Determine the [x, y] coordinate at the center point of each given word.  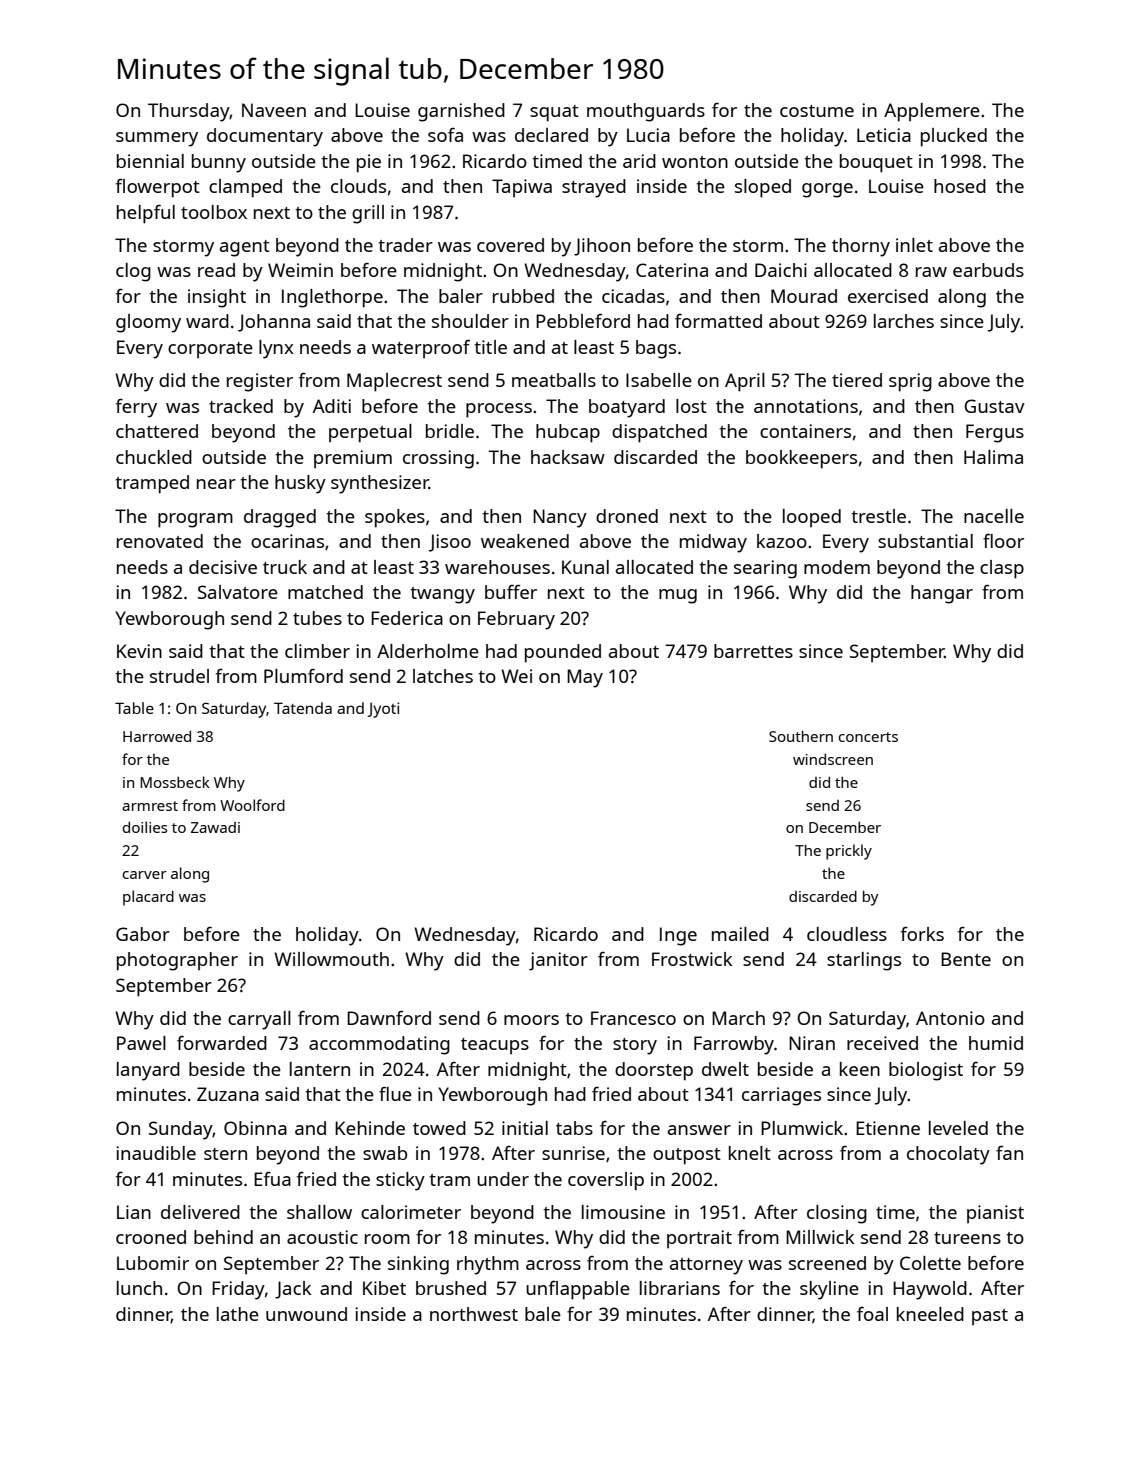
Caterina [672, 270]
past [990, 1317]
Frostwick [692, 959]
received [882, 1043]
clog [133, 272]
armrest [150, 806]
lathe [238, 1314]
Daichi [781, 270]
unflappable [578, 1290]
